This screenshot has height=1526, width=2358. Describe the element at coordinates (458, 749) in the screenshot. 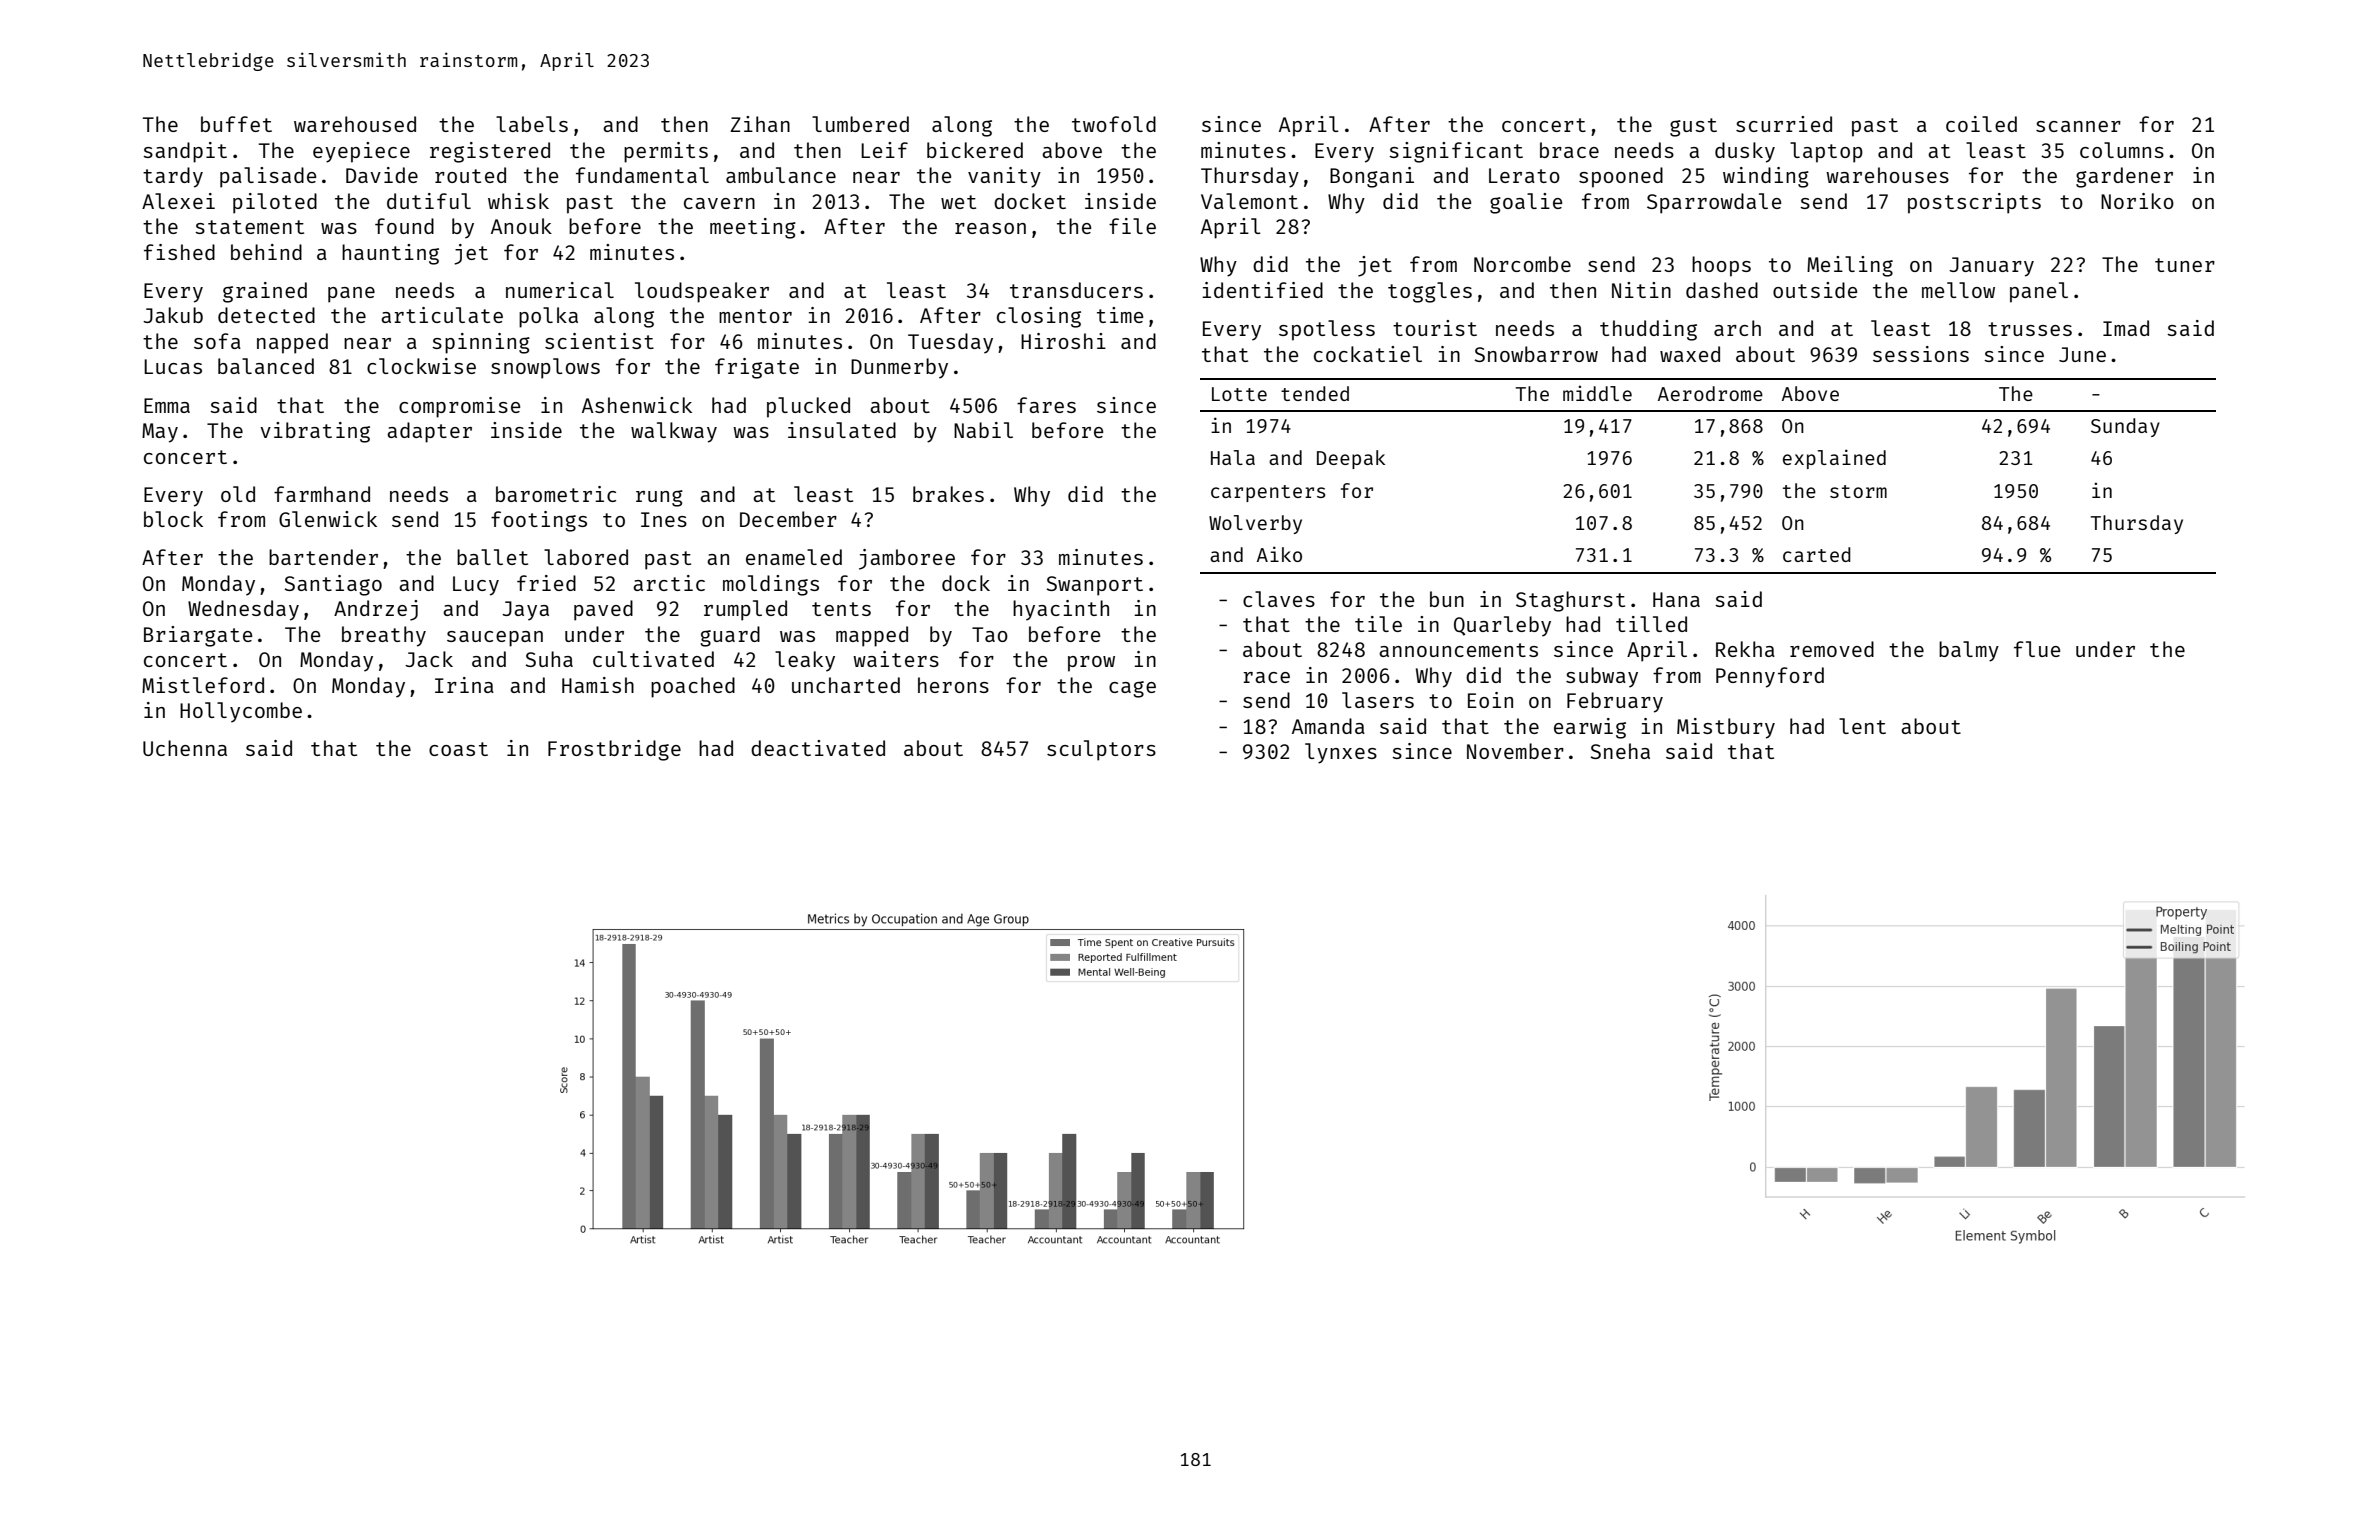

I see `coast` at that location.
